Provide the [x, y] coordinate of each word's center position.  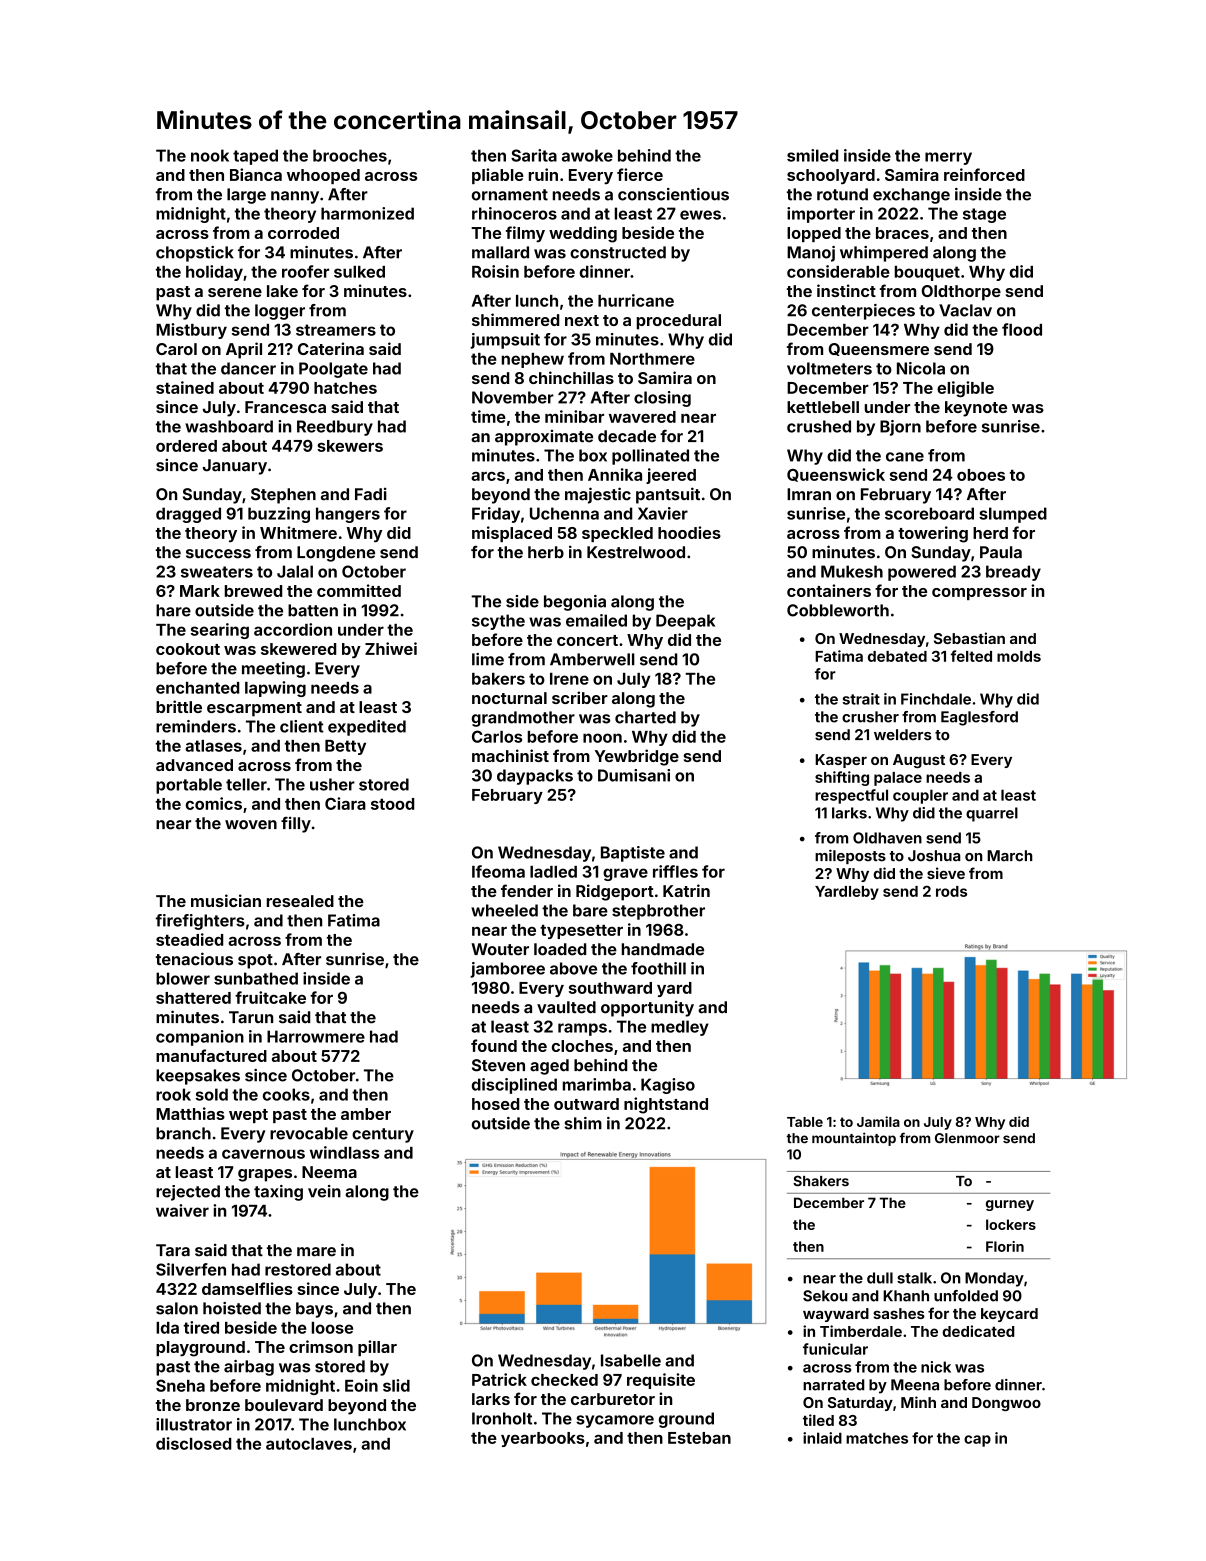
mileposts [850, 856]
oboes [981, 475]
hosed [495, 1104]
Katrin [686, 890]
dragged [188, 515]
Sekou [825, 1296]
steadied [189, 939]
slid [396, 1385]
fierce [640, 174]
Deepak [685, 622]
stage [984, 215]
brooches [350, 155]
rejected [188, 1193]
